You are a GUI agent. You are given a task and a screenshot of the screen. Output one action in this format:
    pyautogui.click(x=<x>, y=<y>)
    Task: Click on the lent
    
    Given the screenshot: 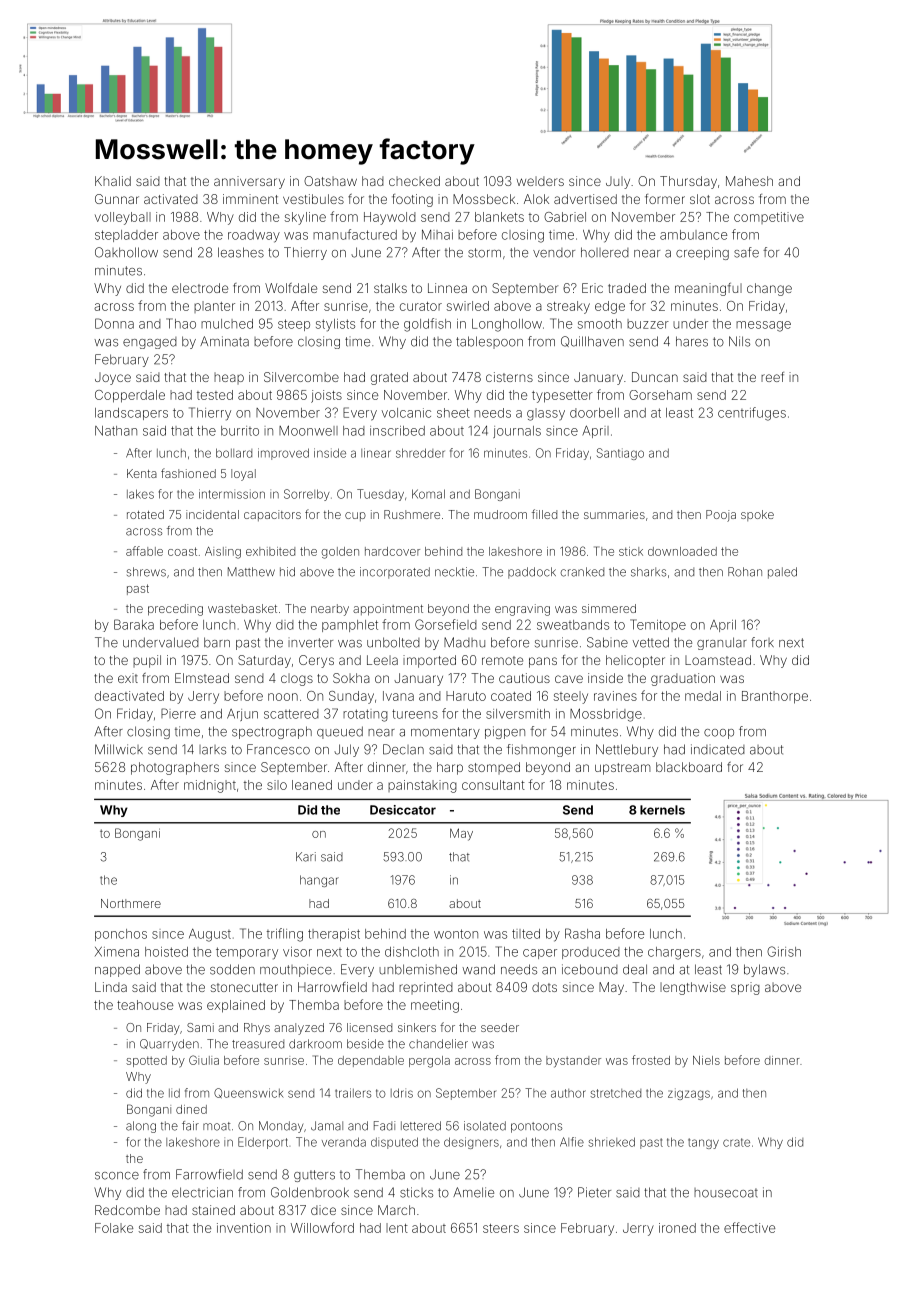 What is the action you would take?
    pyautogui.click(x=397, y=1228)
